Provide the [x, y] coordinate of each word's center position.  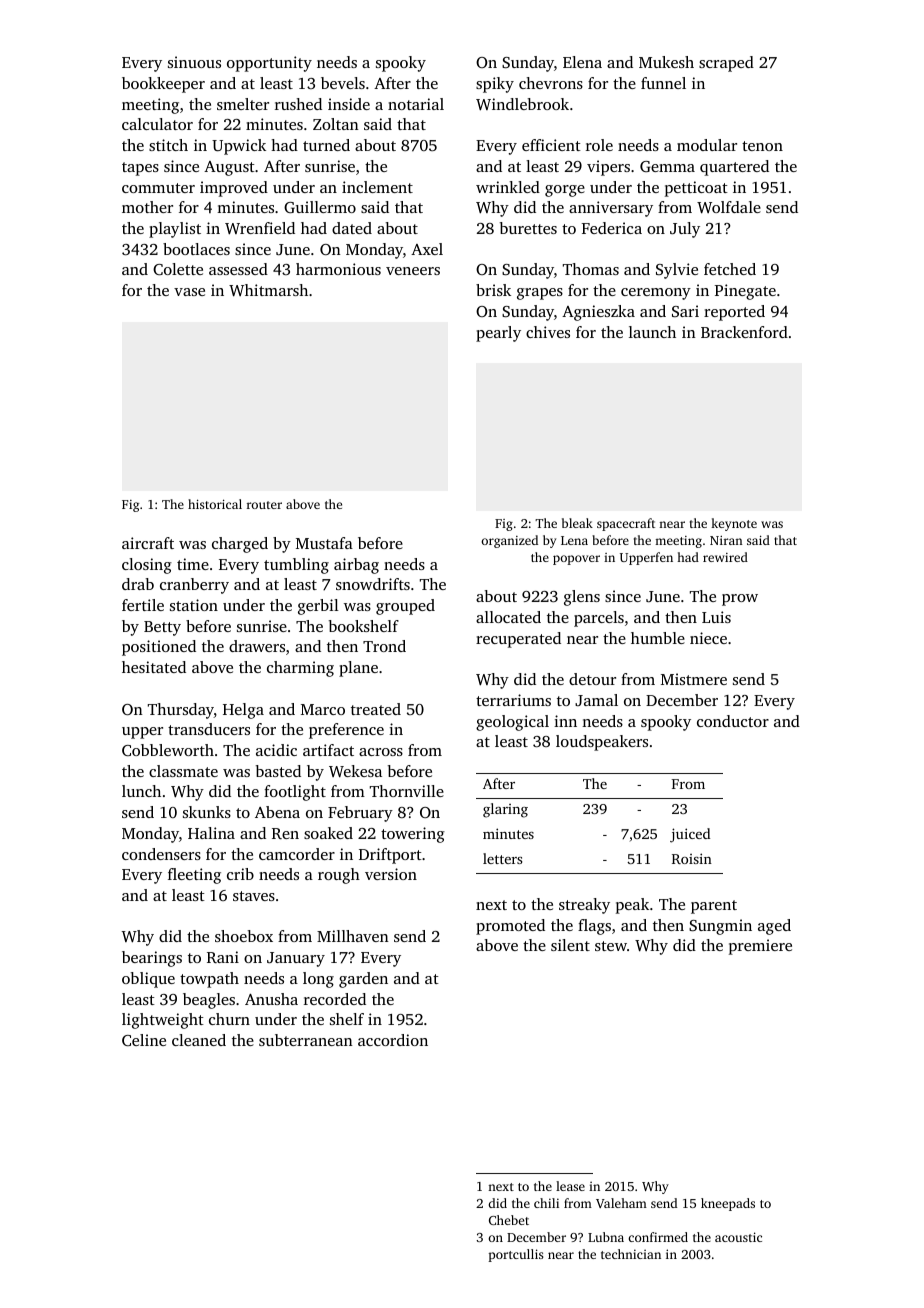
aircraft [148, 543]
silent [570, 945]
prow [740, 600]
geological [512, 723]
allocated [508, 617]
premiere [760, 947]
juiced [690, 835]
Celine [144, 1040]
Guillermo [320, 207]
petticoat [696, 189]
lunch [141, 791]
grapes [540, 294]
